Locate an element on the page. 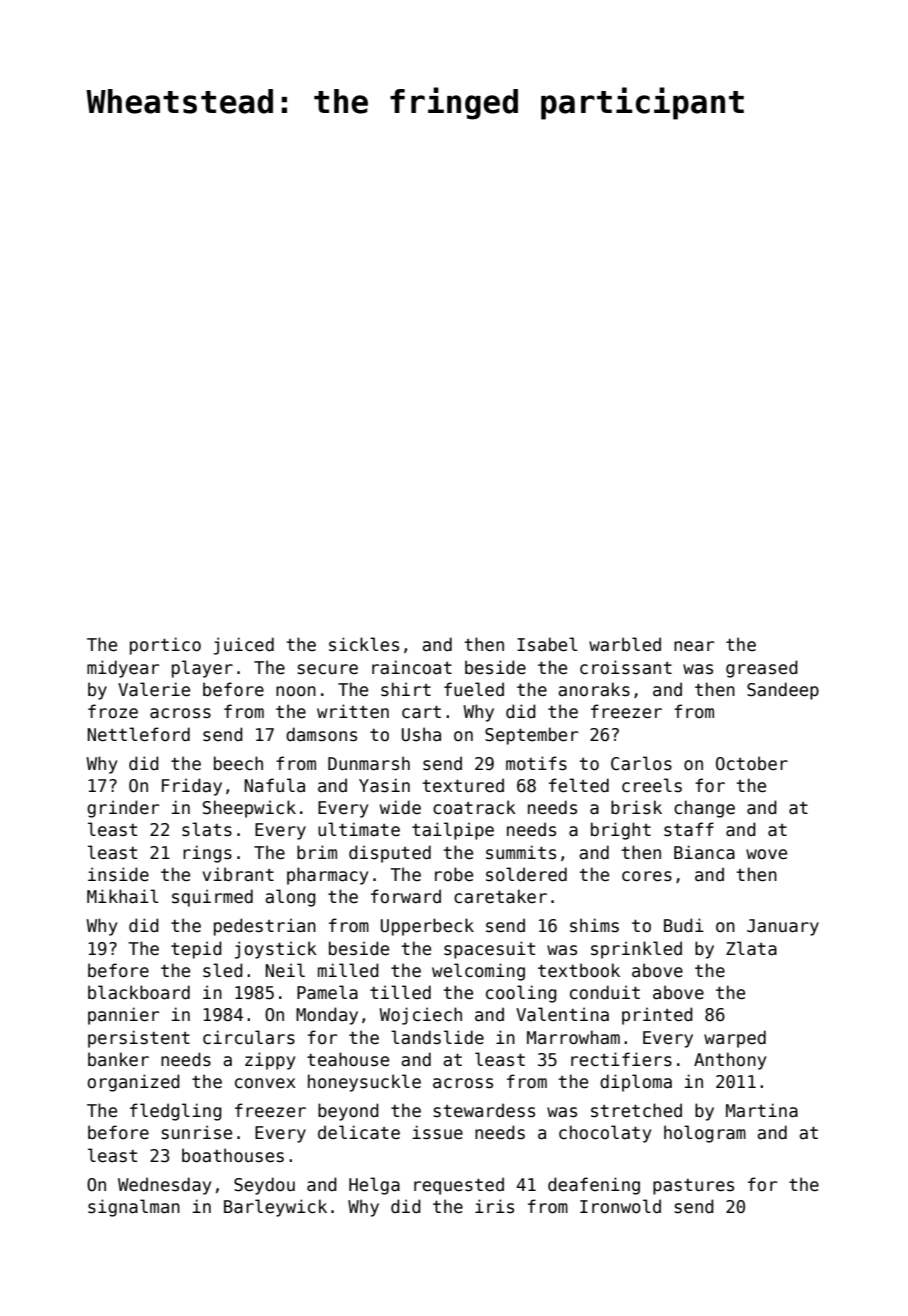 This page has height=1316, width=908. honeysuckle is located at coordinates (364, 1083).
